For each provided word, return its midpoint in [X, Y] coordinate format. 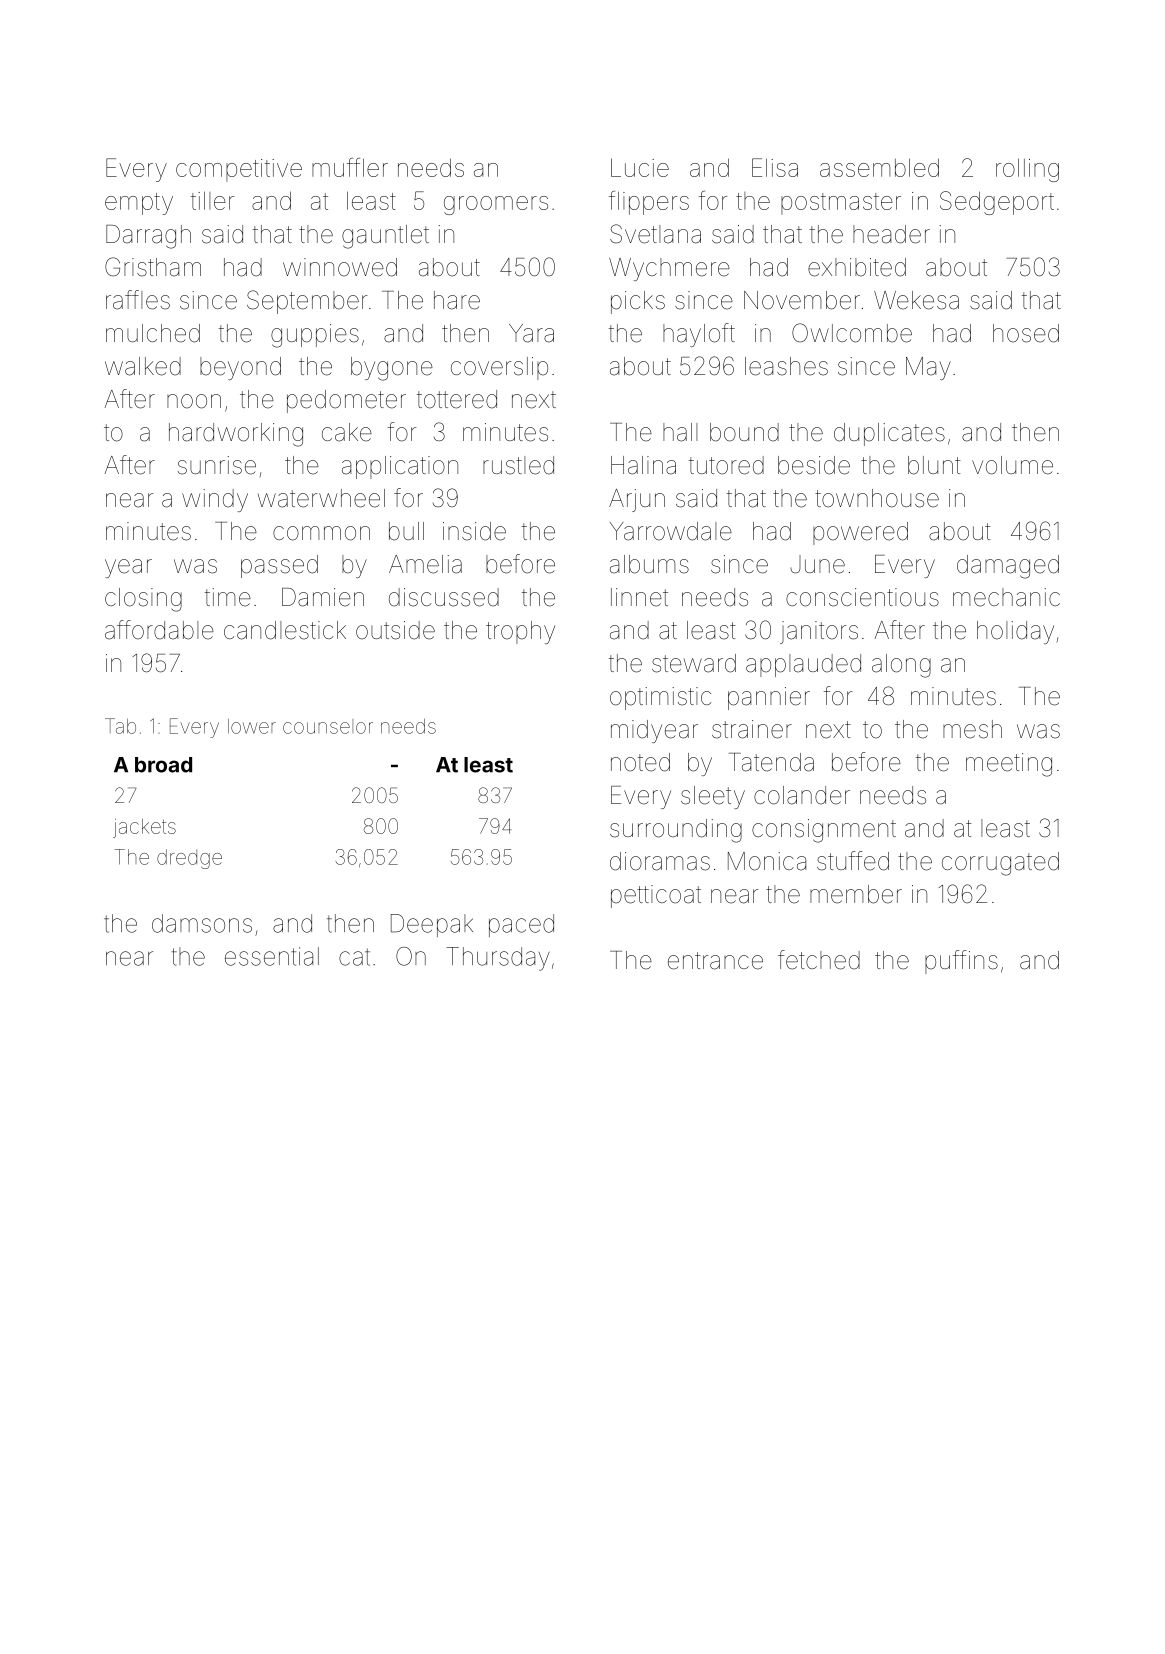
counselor [328, 726]
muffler [350, 167]
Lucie [640, 167]
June [817, 564]
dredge [189, 859]
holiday [1015, 632]
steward [694, 663]
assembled [879, 168]
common [321, 533]
